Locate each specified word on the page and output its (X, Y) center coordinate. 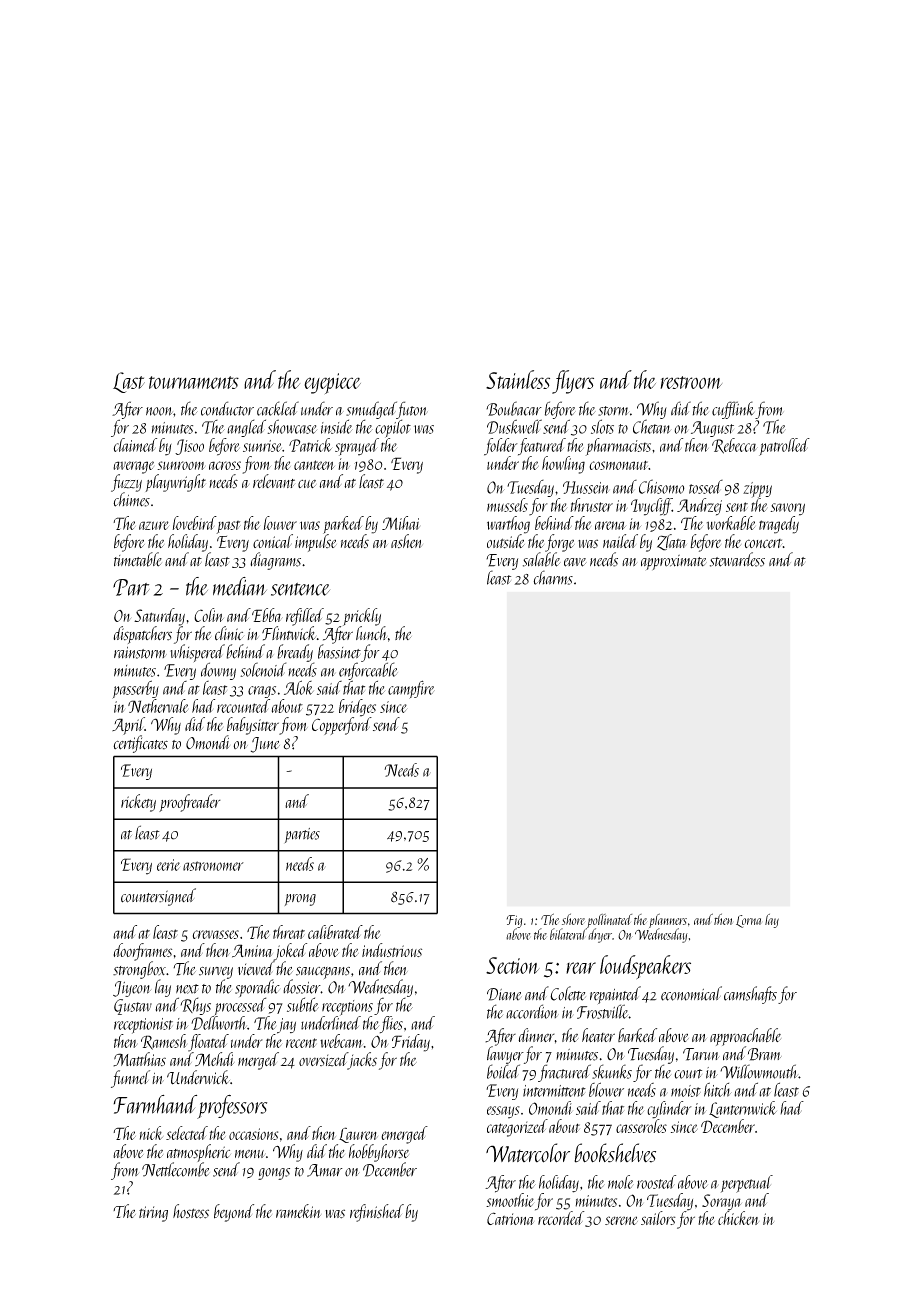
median (240, 586)
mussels (507, 505)
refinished (377, 1213)
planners (668, 920)
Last (129, 382)
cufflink (733, 410)
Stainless (518, 379)
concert (764, 543)
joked (290, 952)
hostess (191, 1211)
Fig (515, 921)
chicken (738, 1218)
